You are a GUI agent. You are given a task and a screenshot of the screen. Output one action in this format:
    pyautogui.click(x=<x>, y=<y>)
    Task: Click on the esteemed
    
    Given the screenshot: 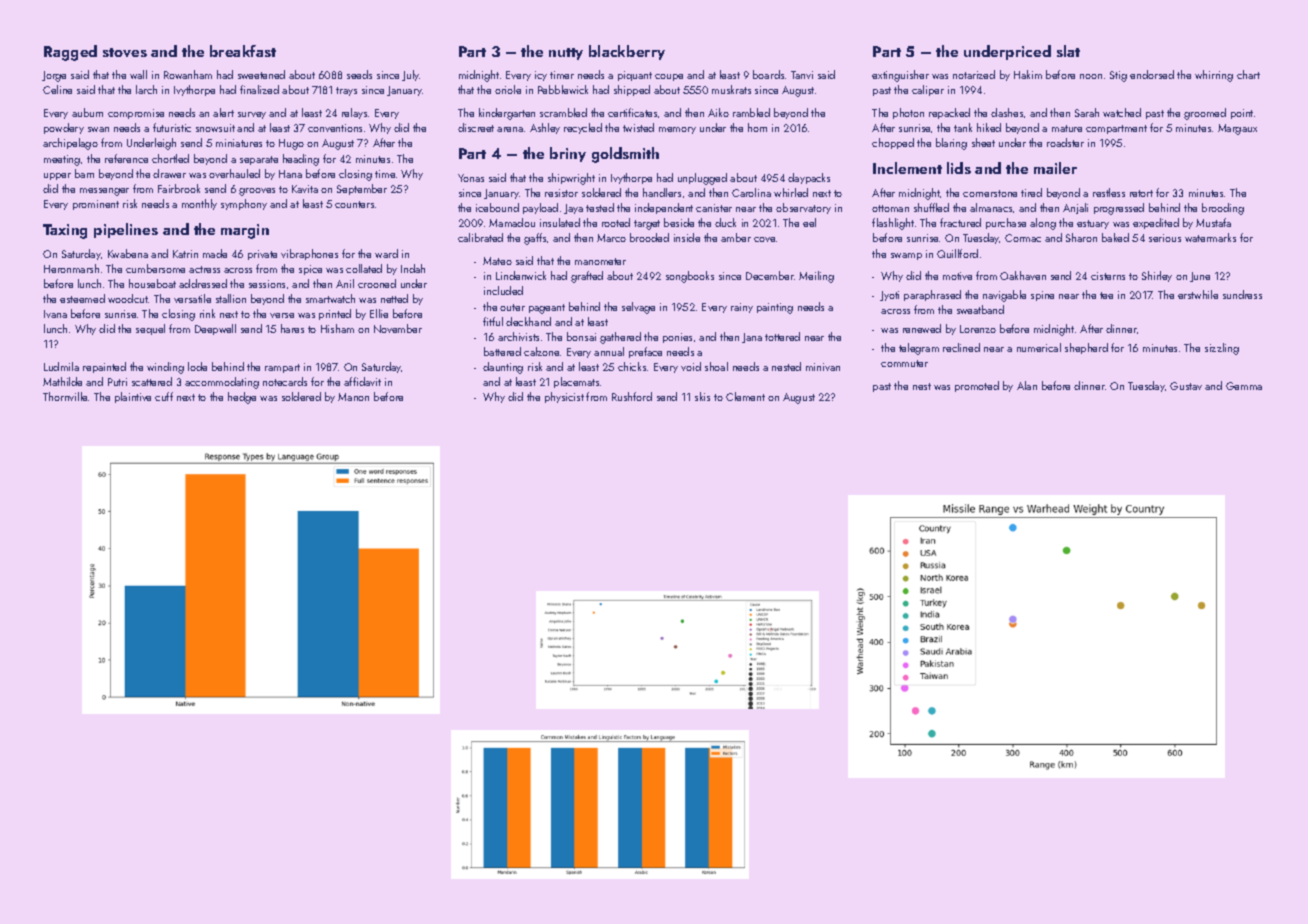 What is the action you would take?
    pyautogui.click(x=82, y=298)
